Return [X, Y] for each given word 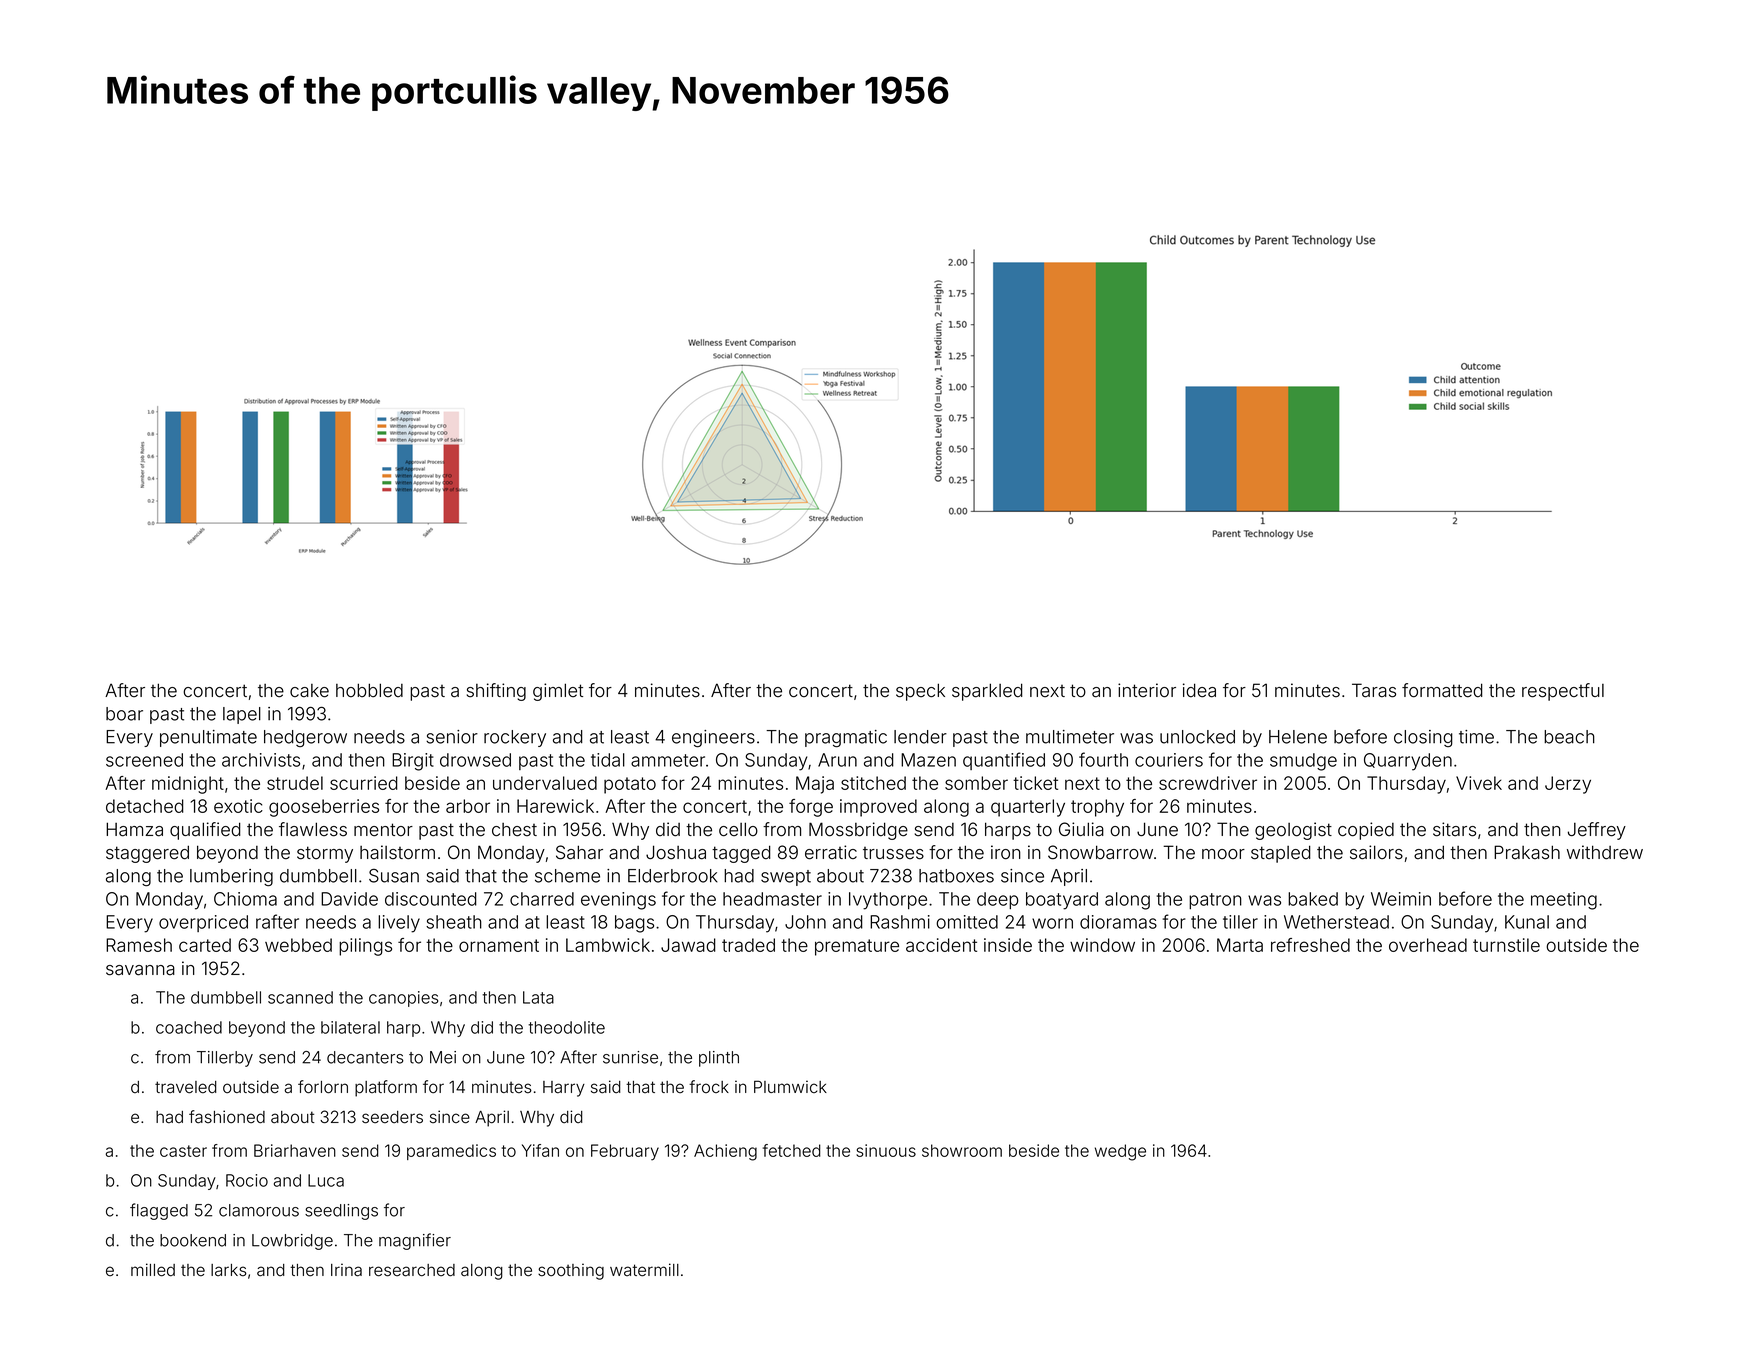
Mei [443, 1057]
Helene [1298, 737]
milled [153, 1270]
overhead [1428, 945]
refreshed [1310, 945]
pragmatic [846, 738]
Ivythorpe [888, 901]
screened [144, 760]
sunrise [630, 1057]
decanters [365, 1057]
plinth [719, 1059]
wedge [1120, 1152]
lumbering [231, 877]
